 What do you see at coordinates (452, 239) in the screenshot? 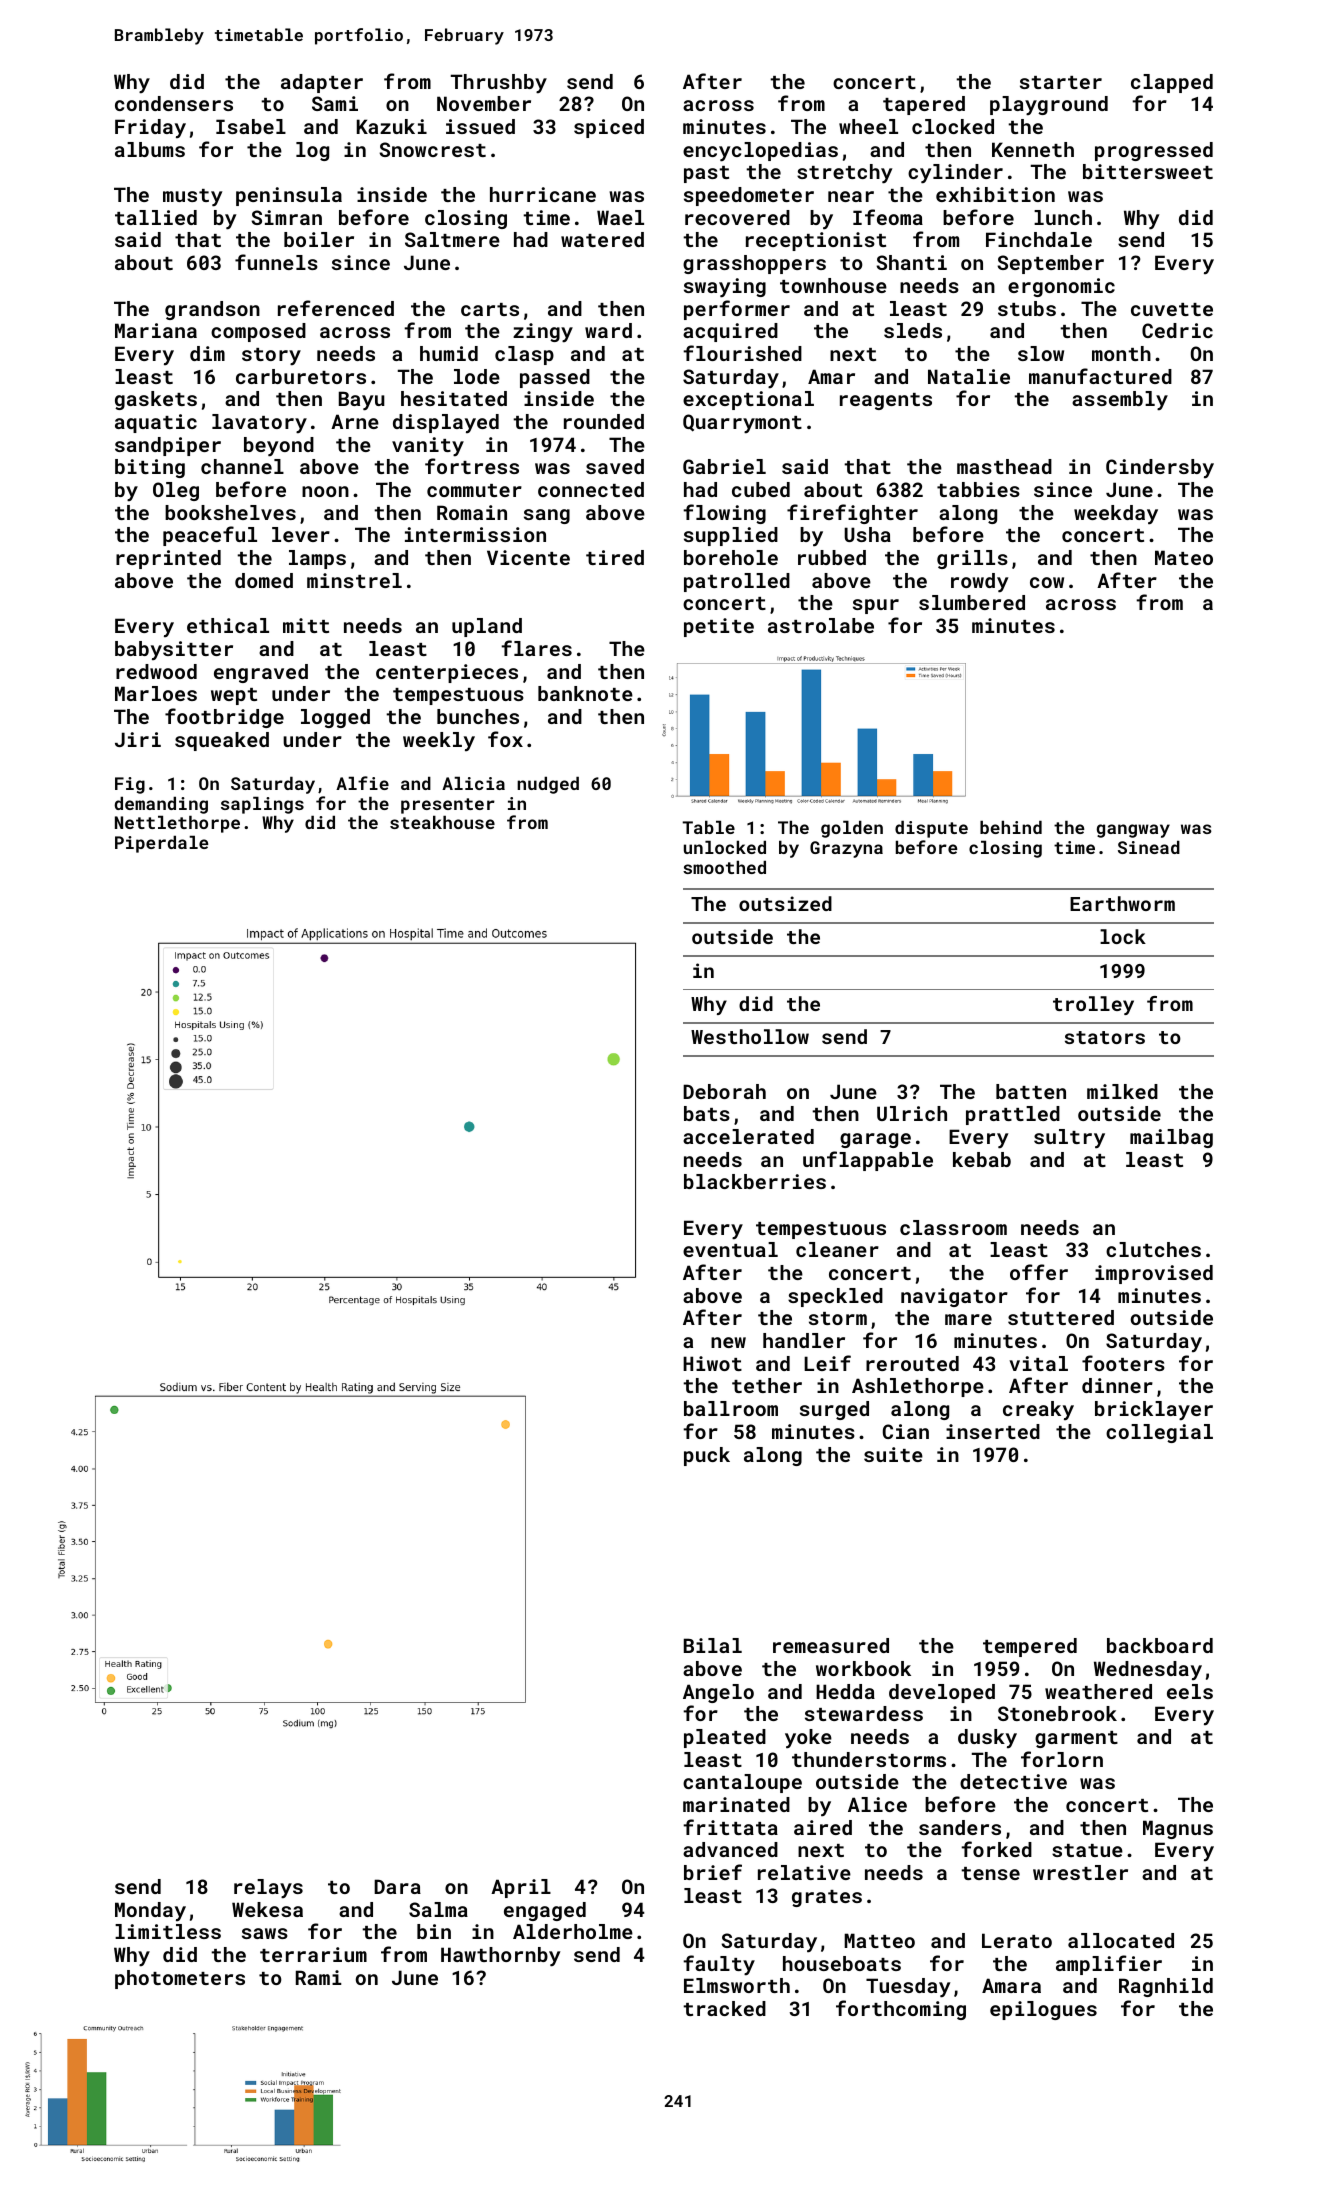
I see `Saltmere` at bounding box center [452, 239].
